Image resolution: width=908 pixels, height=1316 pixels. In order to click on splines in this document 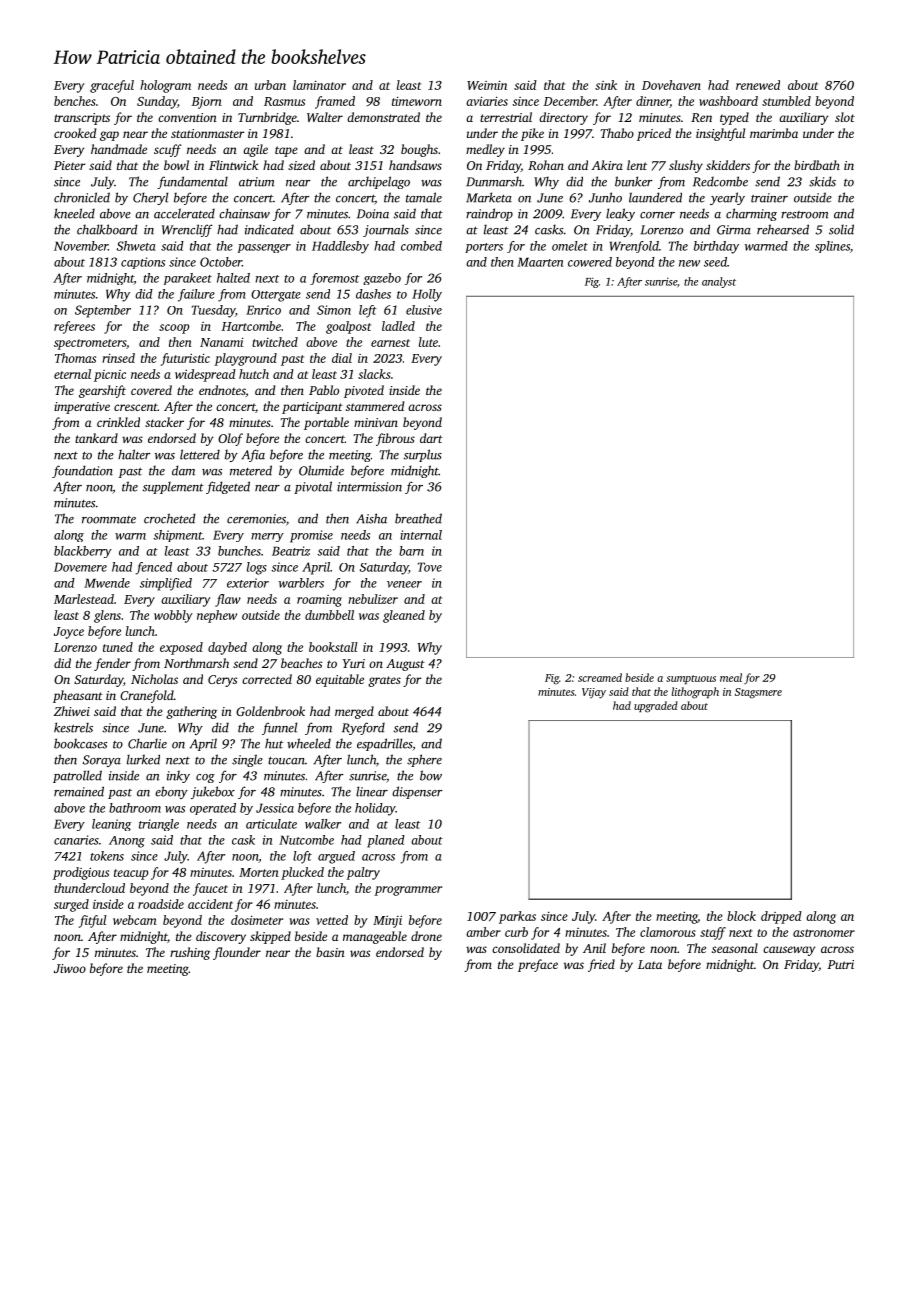, I will do `click(832, 247)`.
